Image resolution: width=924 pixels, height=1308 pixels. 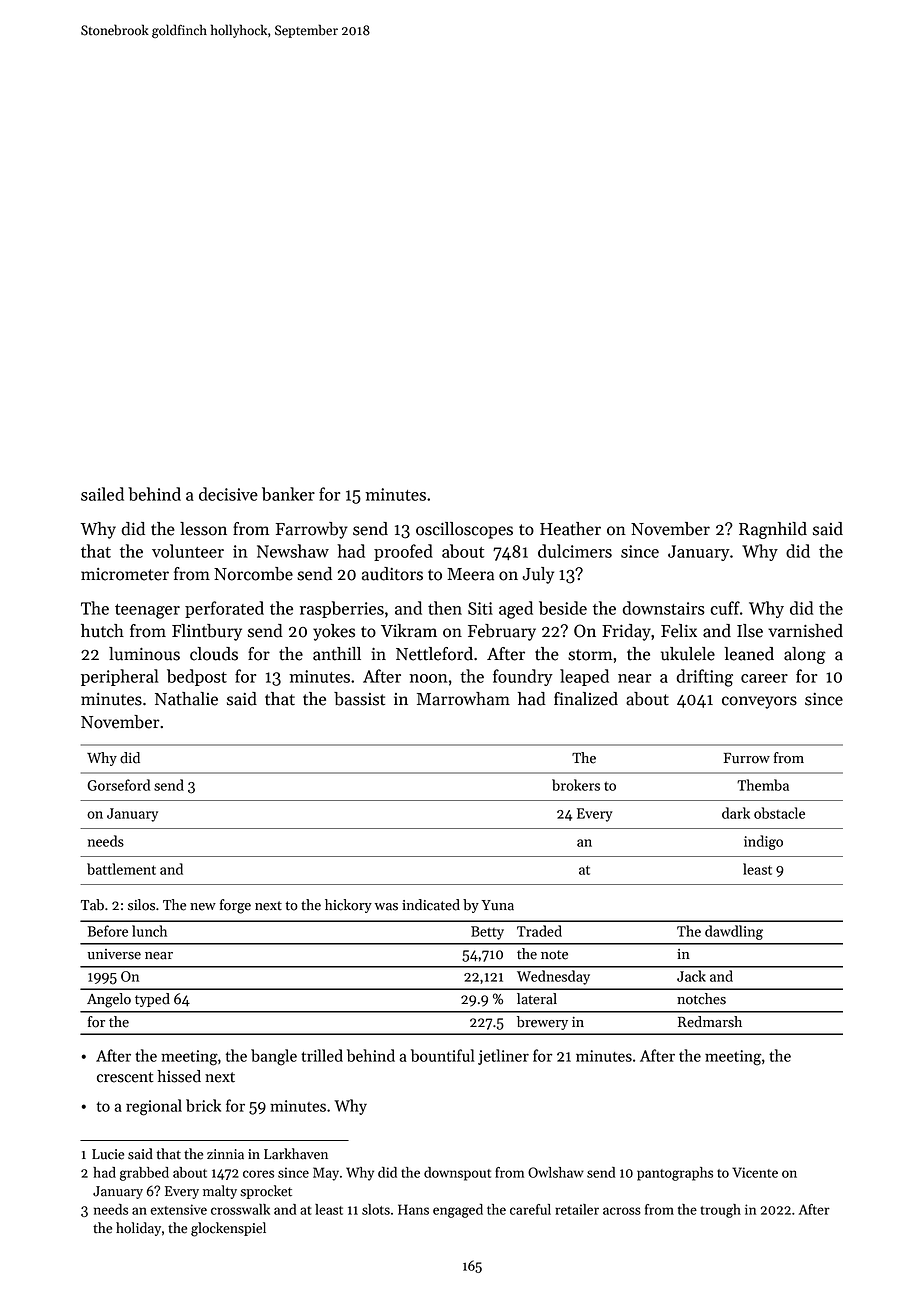 I want to click on Meera, so click(x=470, y=574).
